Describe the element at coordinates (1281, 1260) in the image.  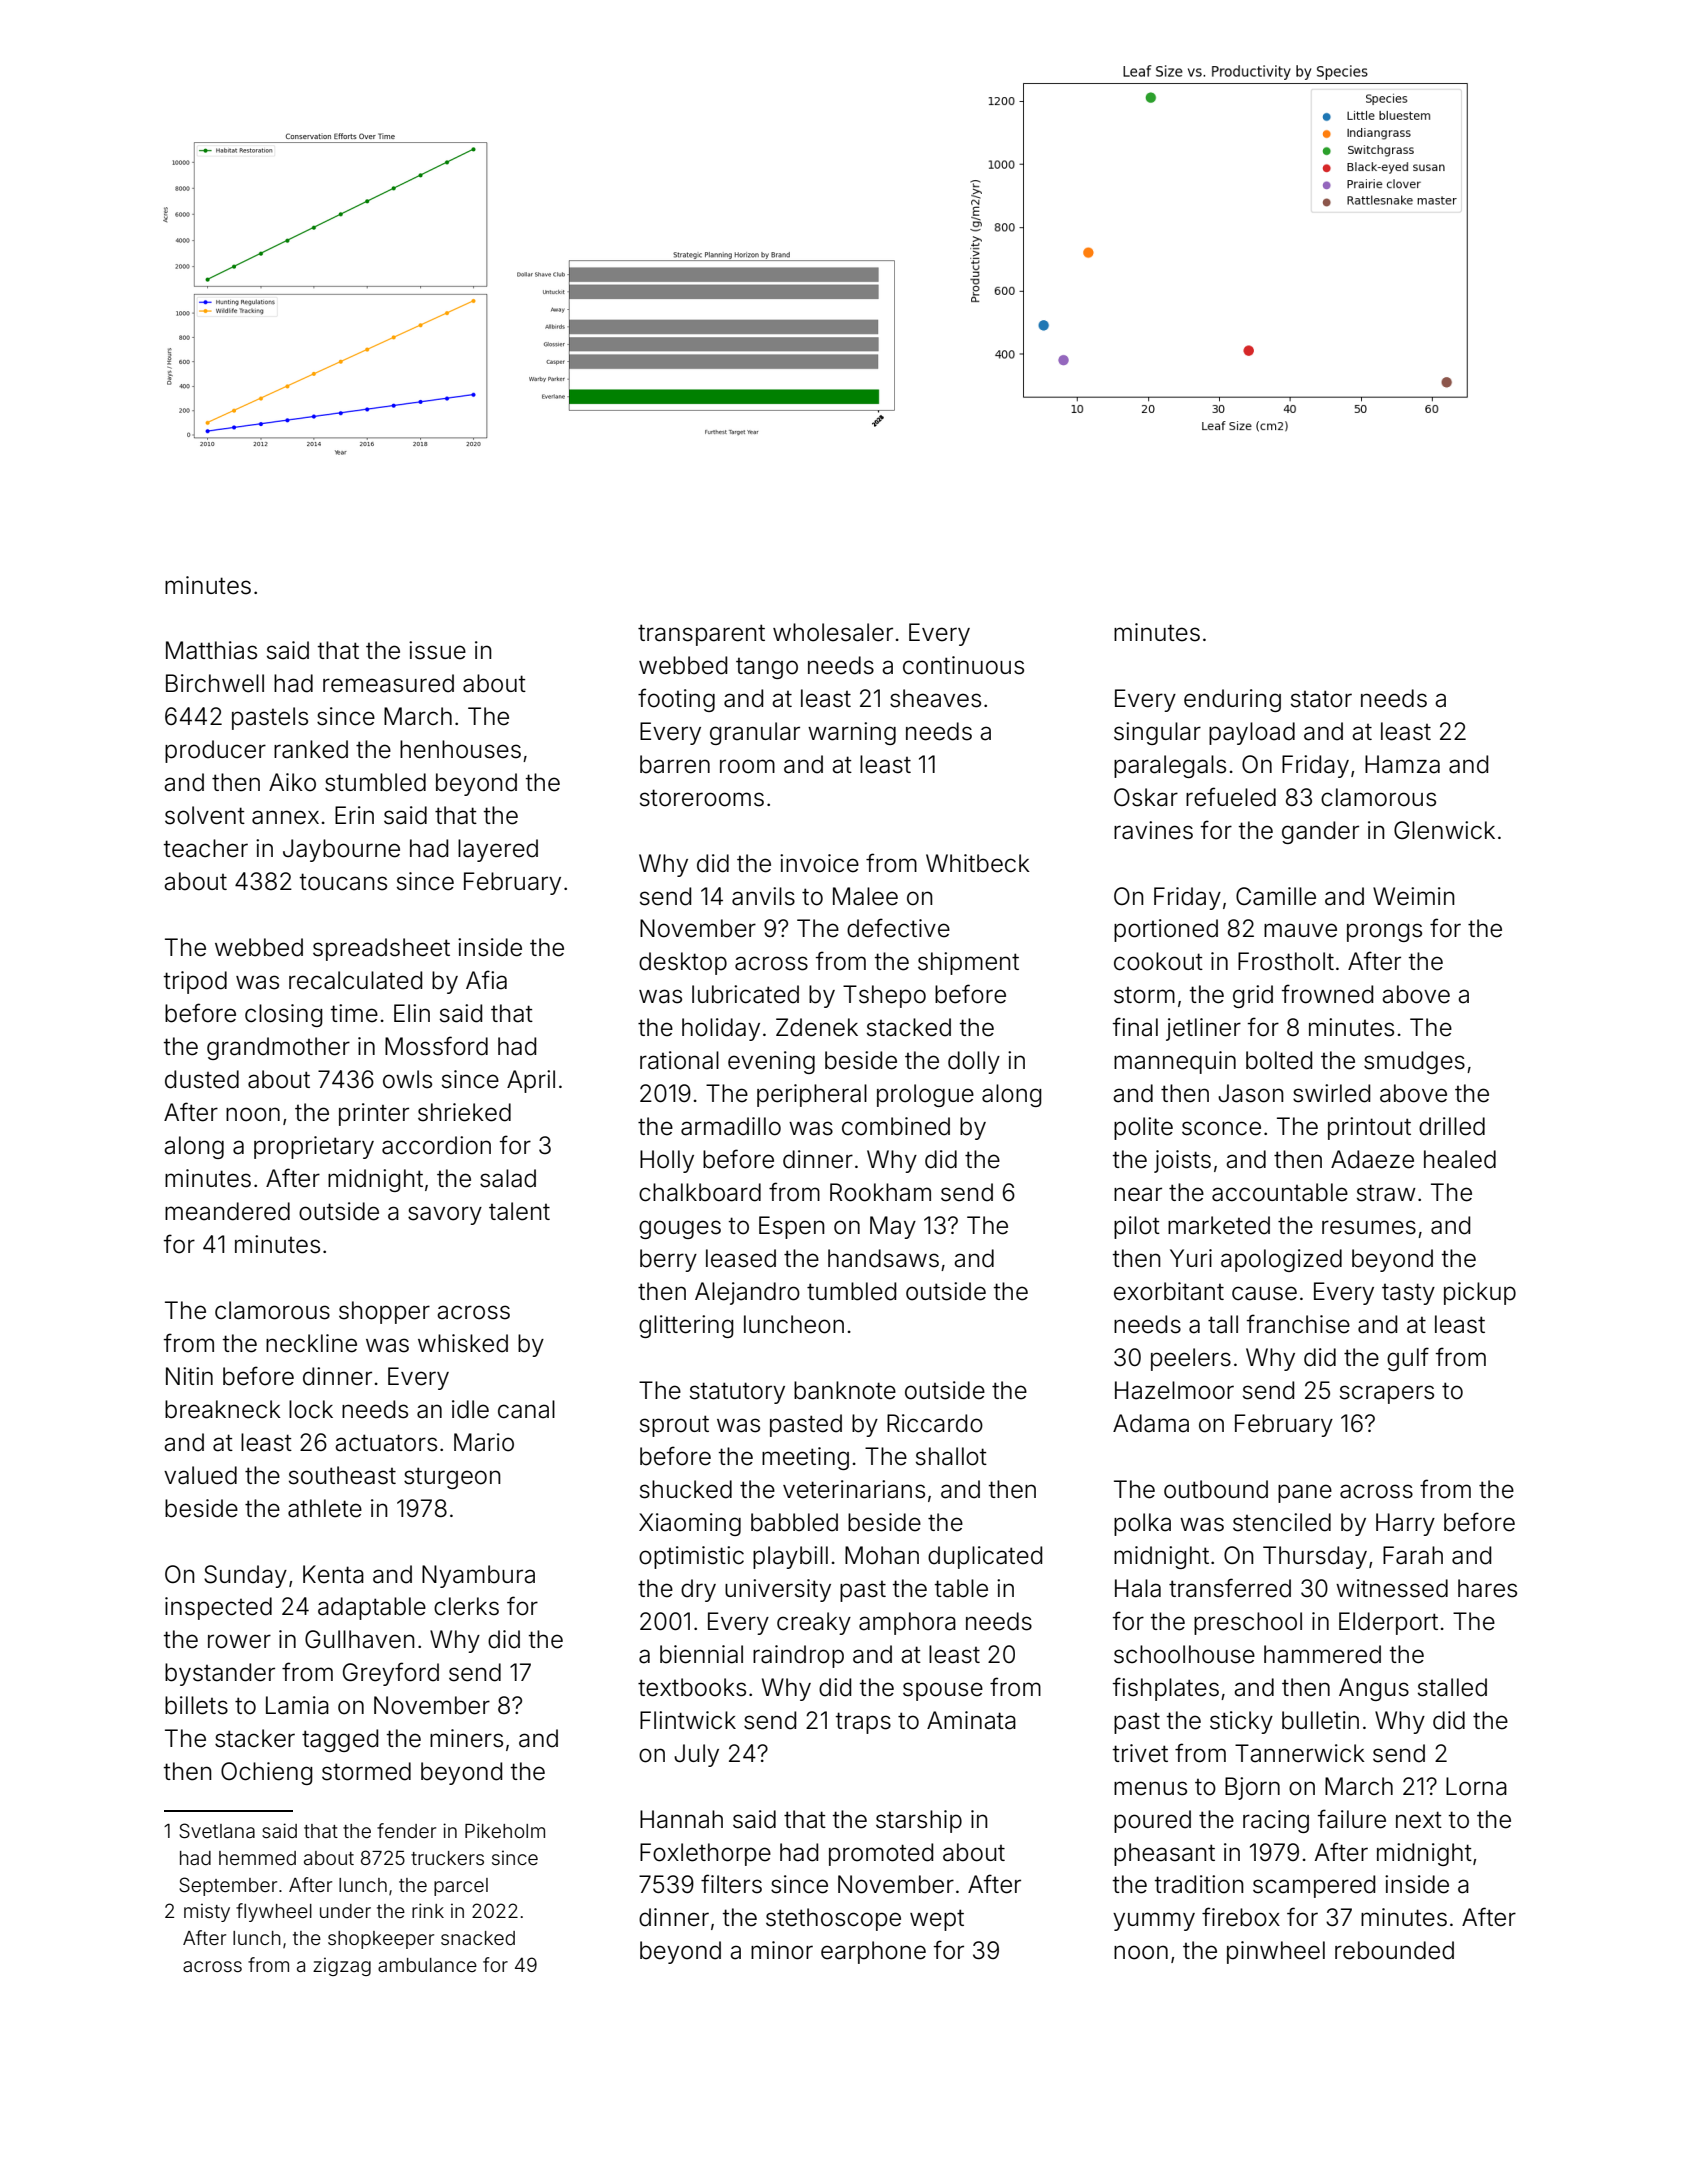
I see `apologized` at that location.
